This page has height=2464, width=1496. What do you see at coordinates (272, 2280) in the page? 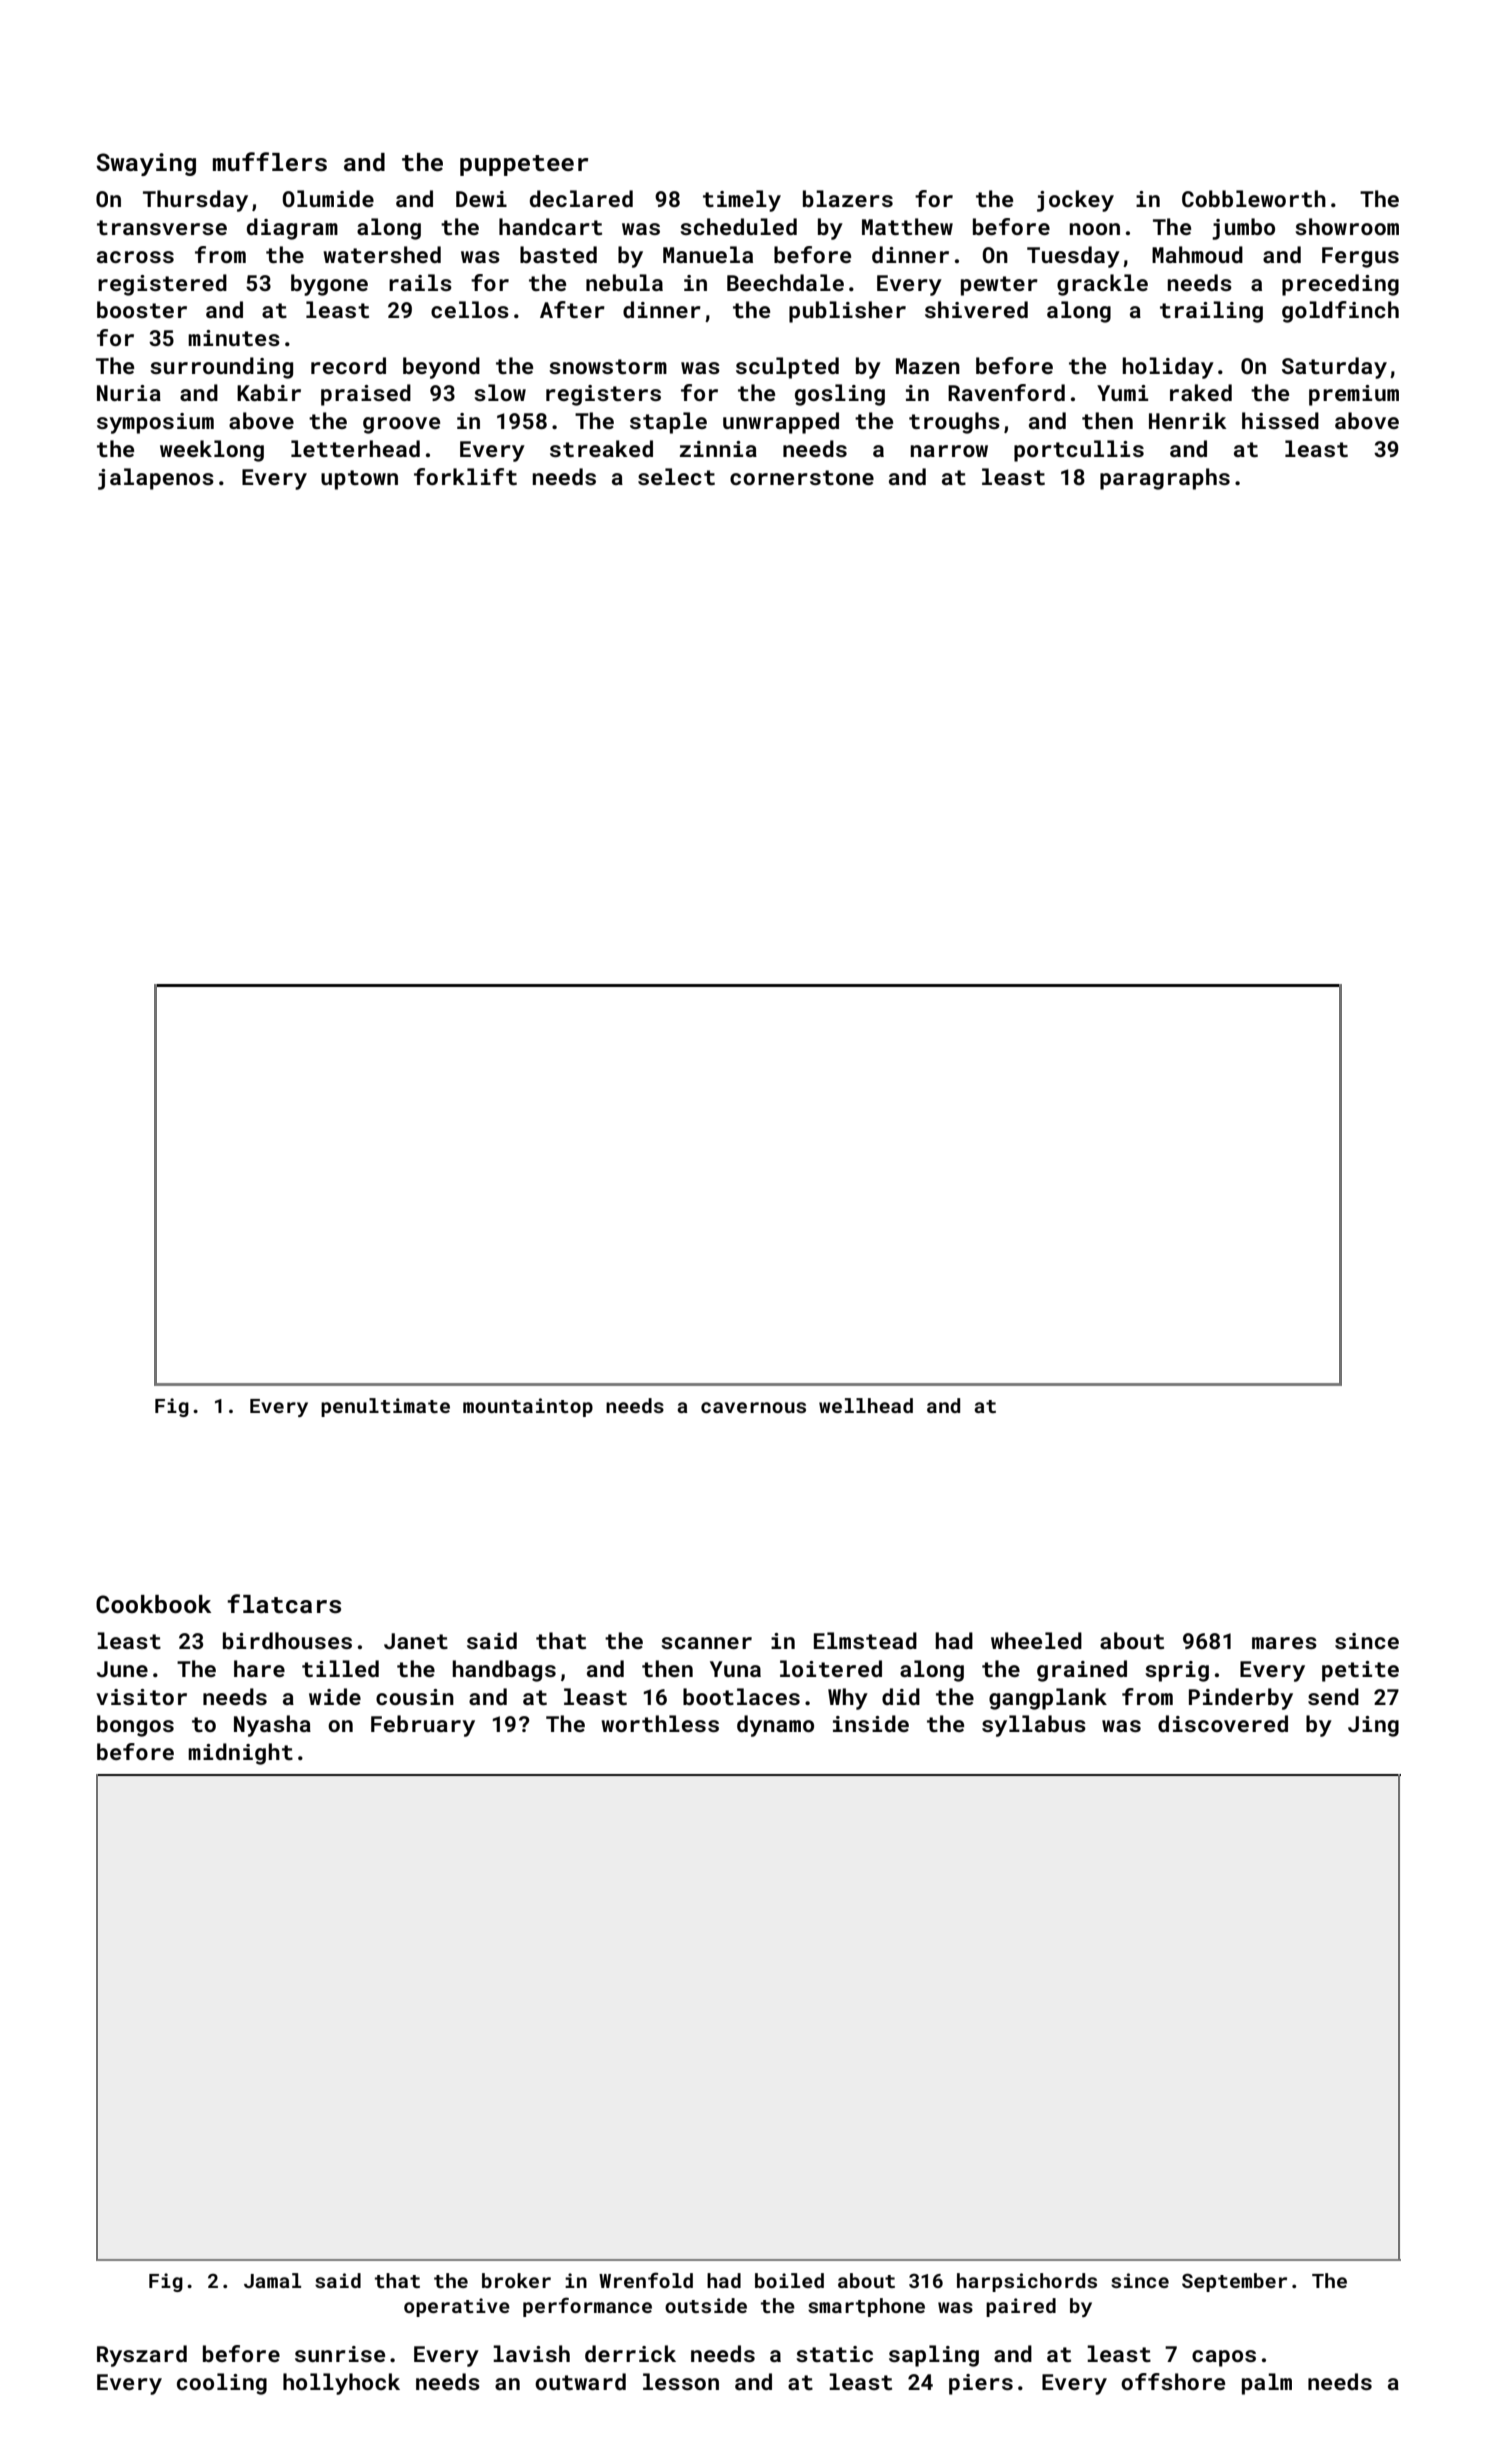
I see `Jamal` at bounding box center [272, 2280].
